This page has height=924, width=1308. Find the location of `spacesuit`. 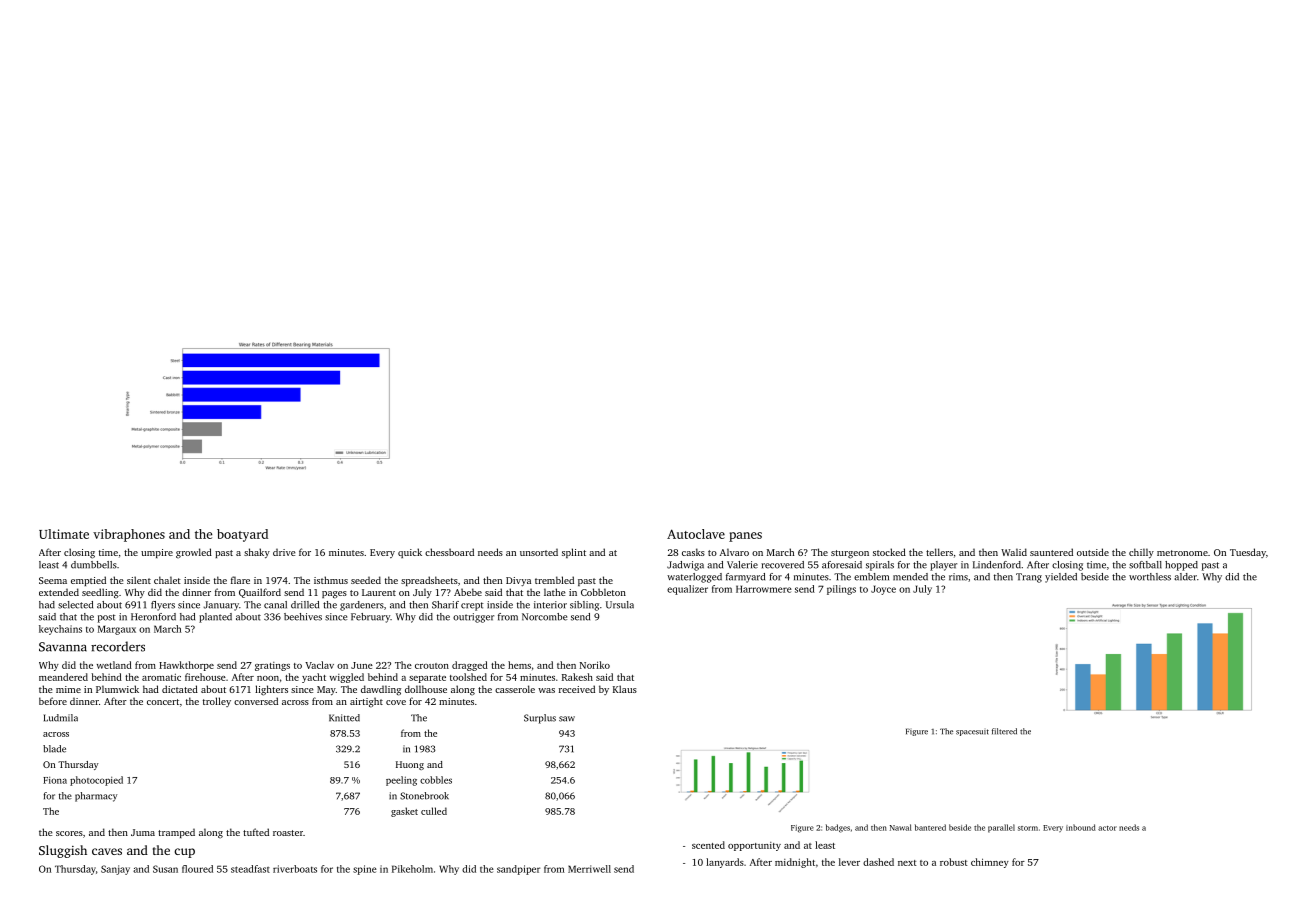

spacesuit is located at coordinates (972, 732).
